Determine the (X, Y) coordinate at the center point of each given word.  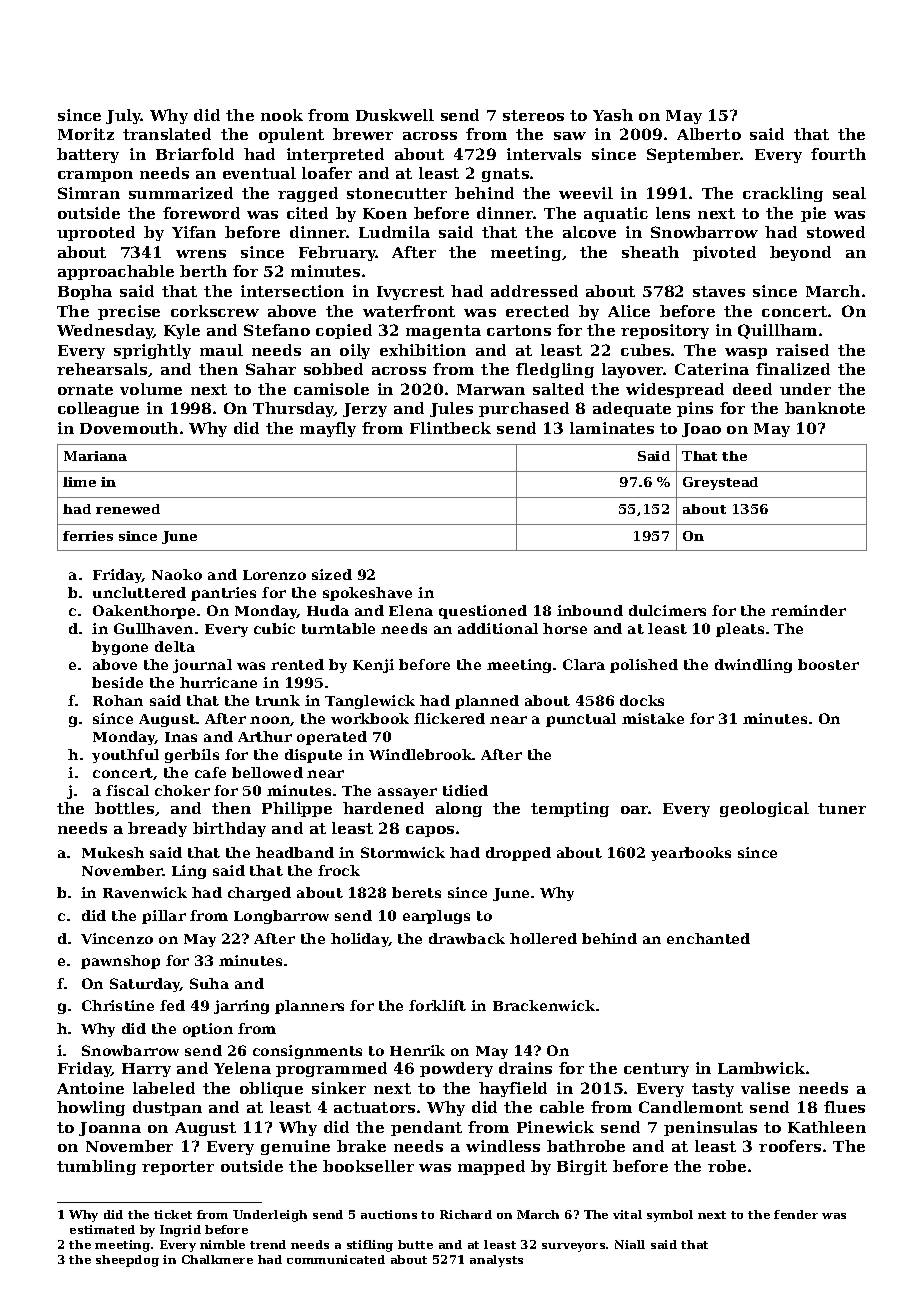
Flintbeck (450, 428)
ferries (88, 536)
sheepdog (127, 1261)
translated (167, 134)
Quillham (777, 331)
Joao (701, 430)
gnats (505, 175)
